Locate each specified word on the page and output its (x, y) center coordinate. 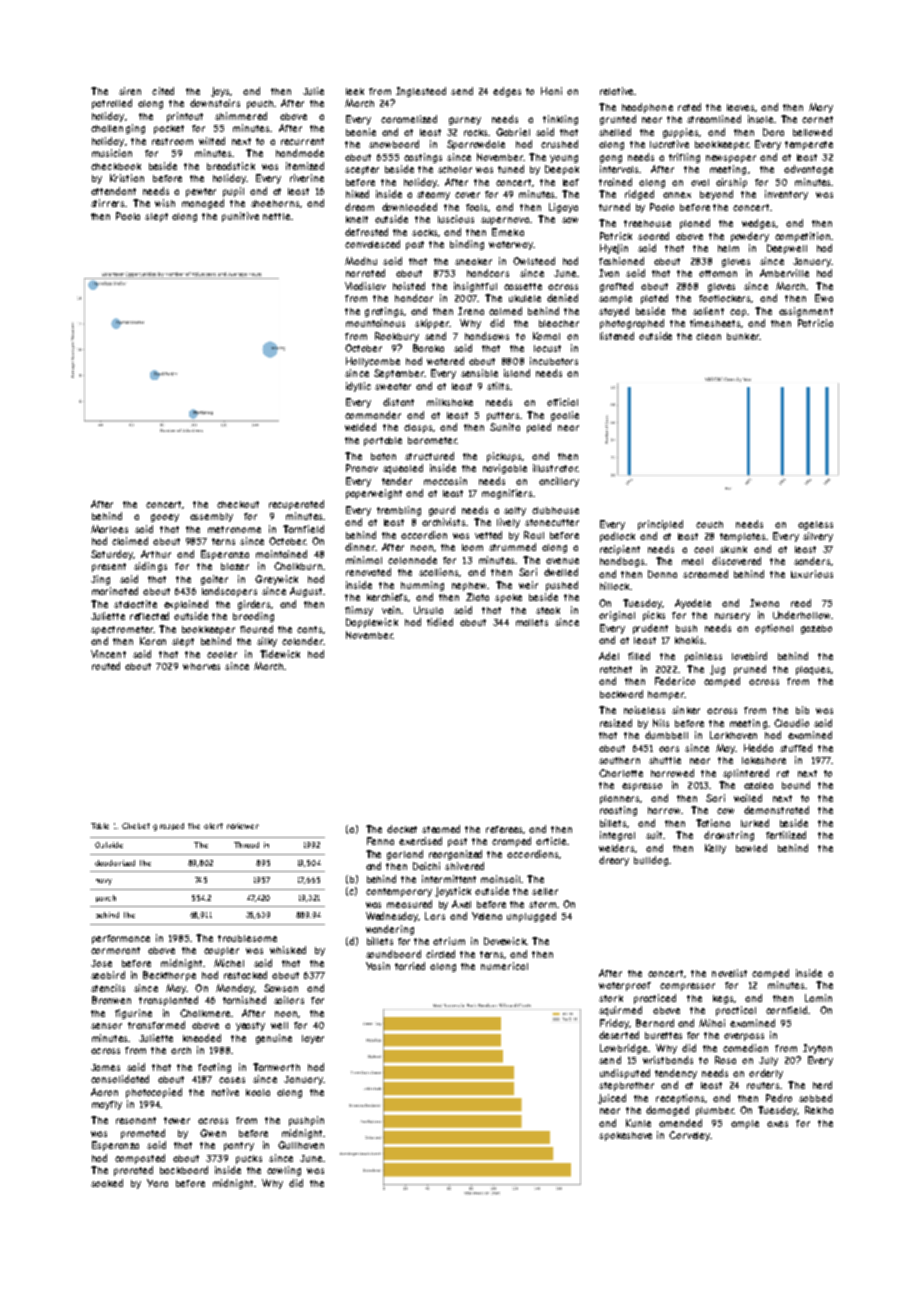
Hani (551, 91)
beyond (716, 195)
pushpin (306, 1121)
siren (130, 91)
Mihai (712, 1023)
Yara (157, 1183)
